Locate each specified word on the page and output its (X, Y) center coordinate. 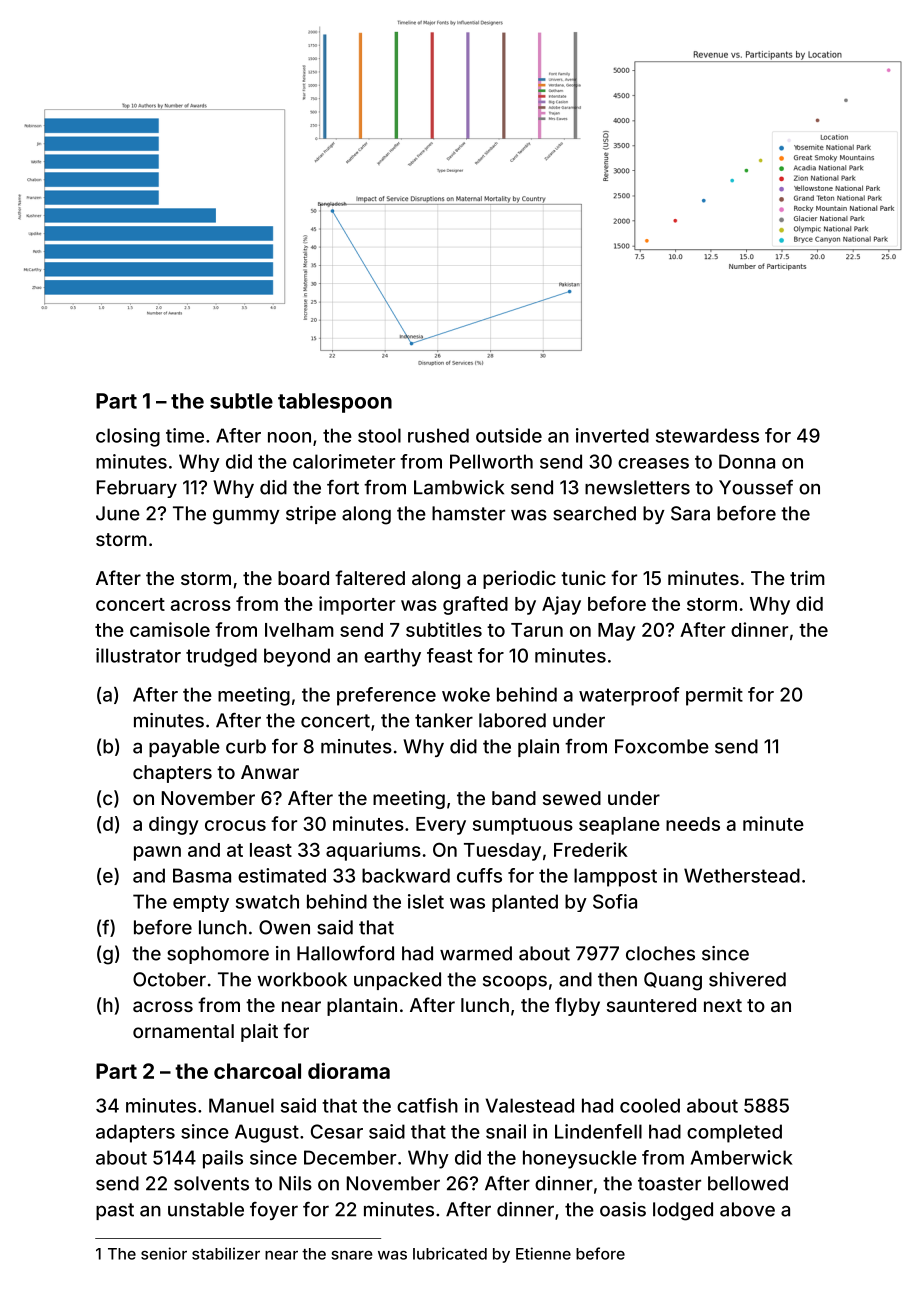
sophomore (218, 955)
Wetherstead (742, 875)
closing (128, 437)
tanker (444, 720)
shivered (747, 979)
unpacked (397, 981)
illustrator (138, 655)
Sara (690, 513)
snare (352, 1255)
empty (201, 903)
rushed (438, 435)
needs (693, 824)
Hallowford (345, 953)
